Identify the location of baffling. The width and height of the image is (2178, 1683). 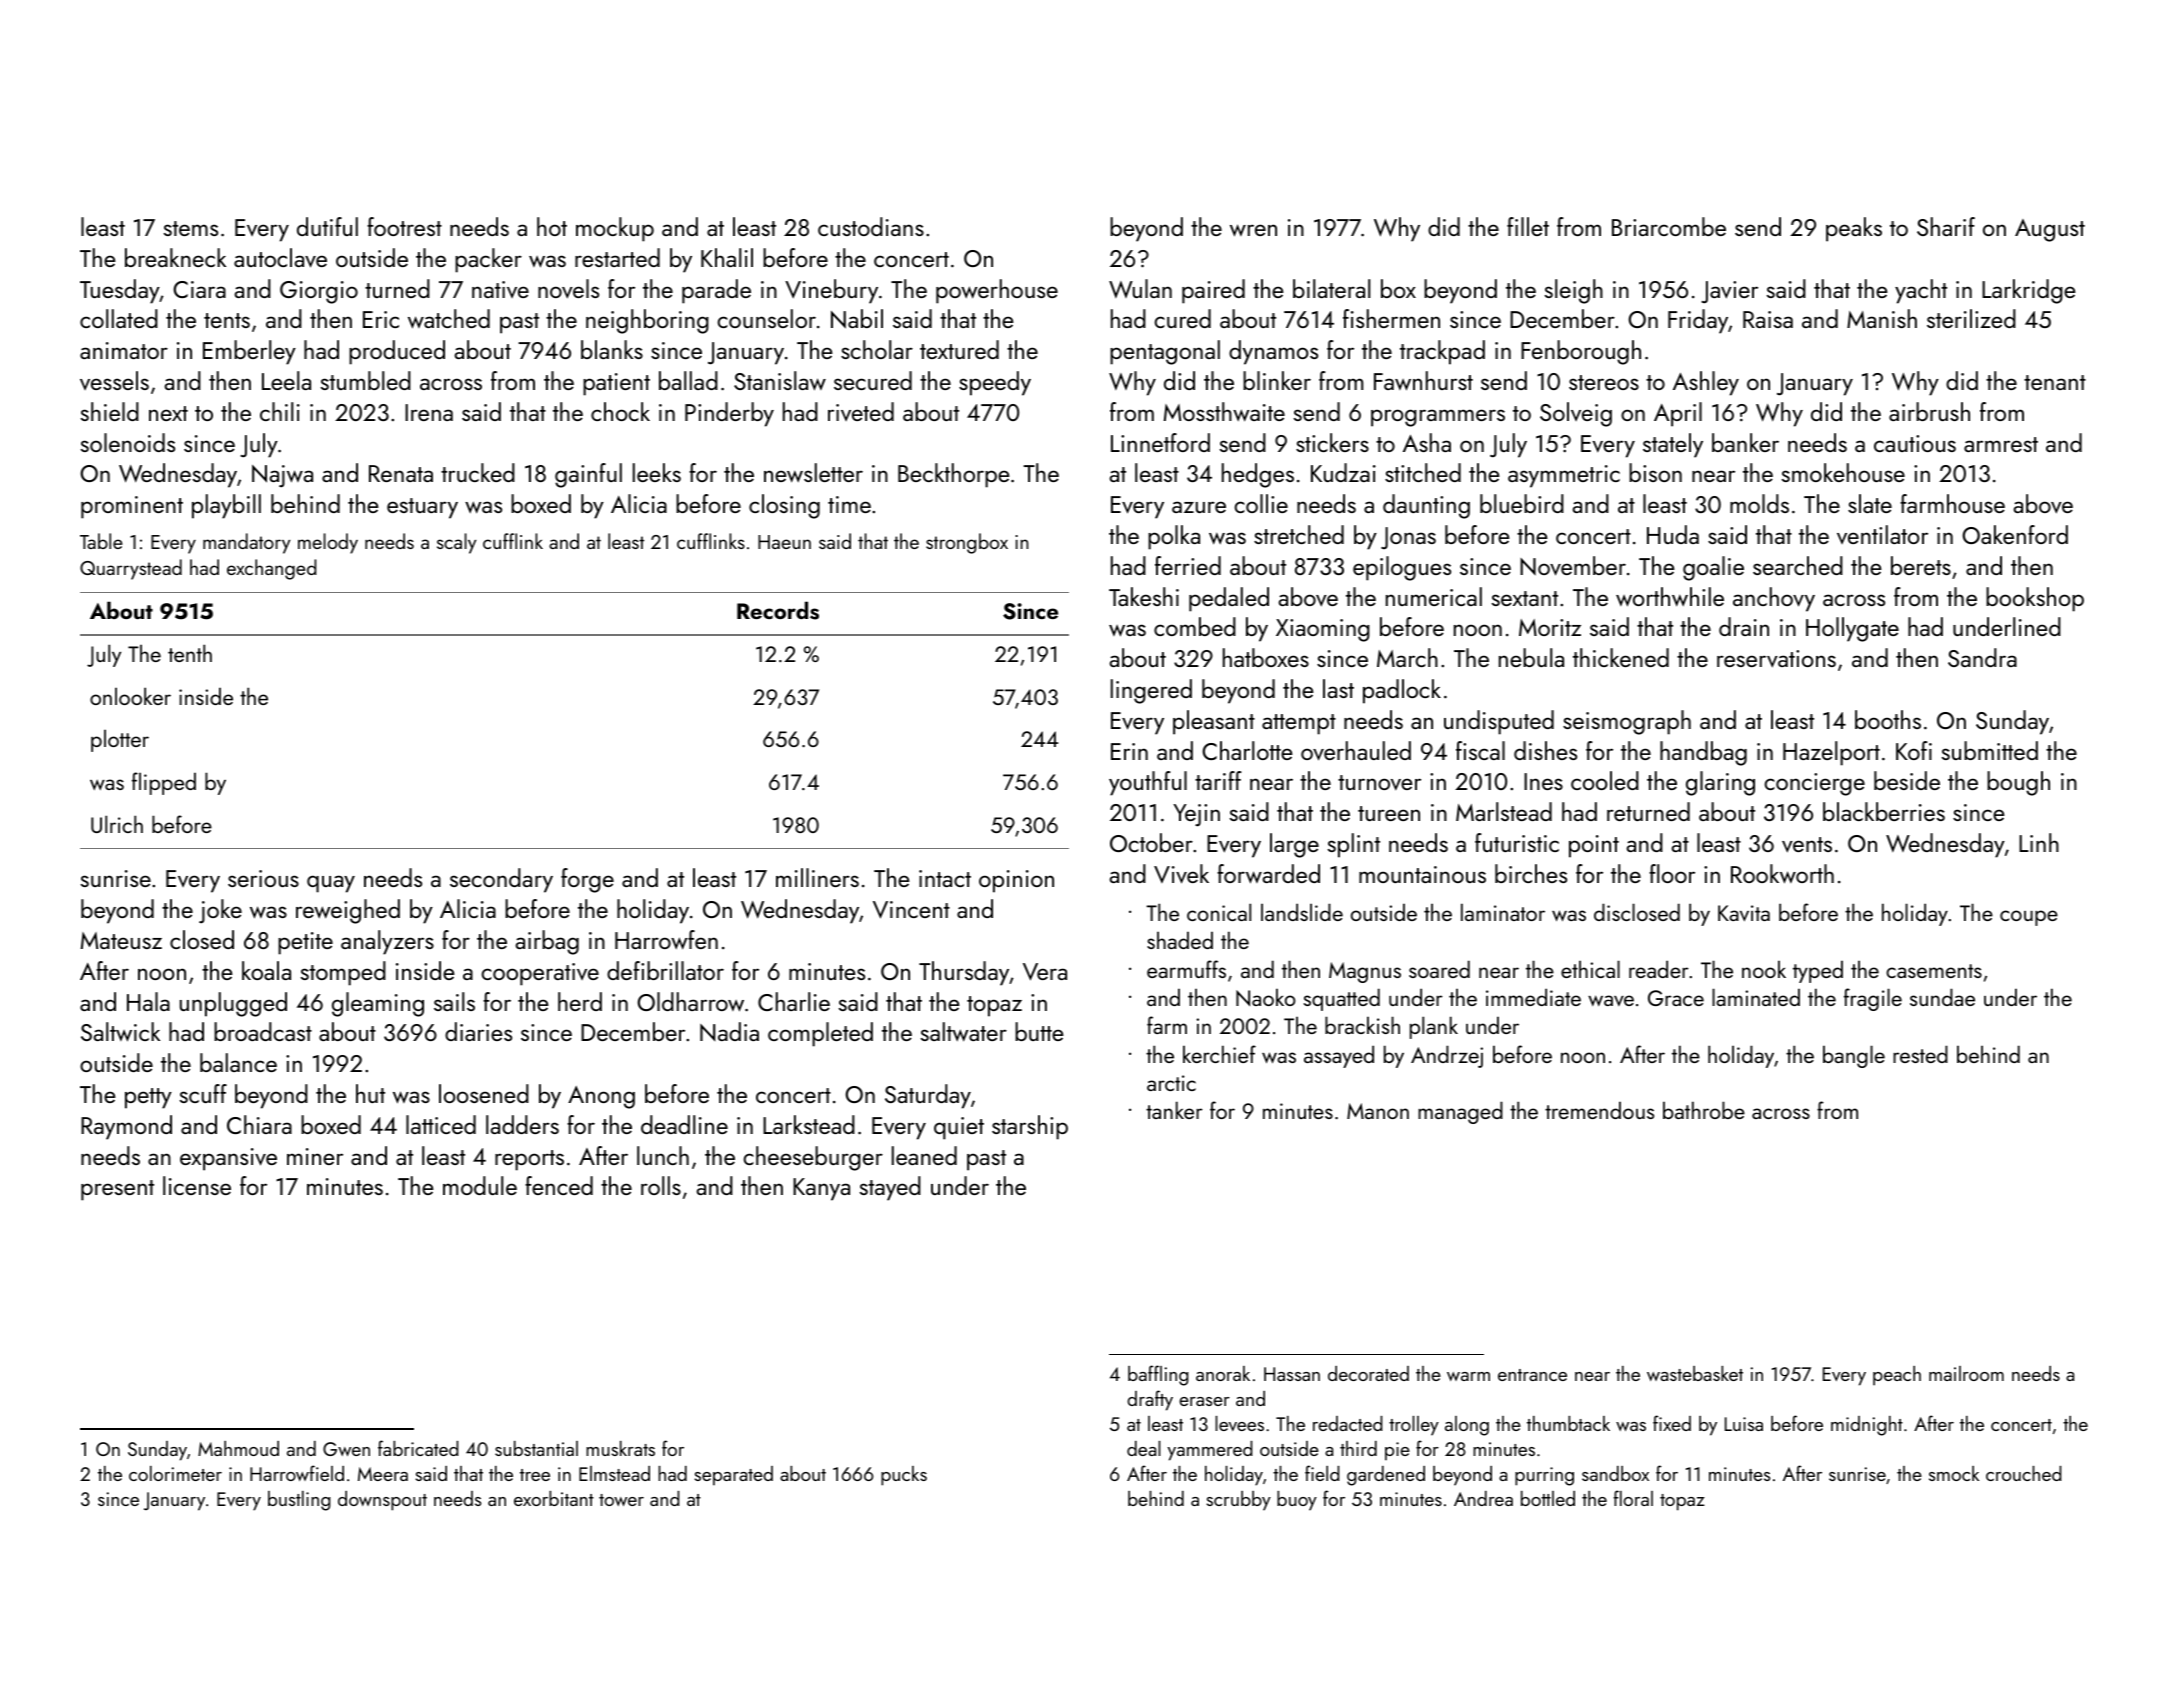
(1158, 1375).
